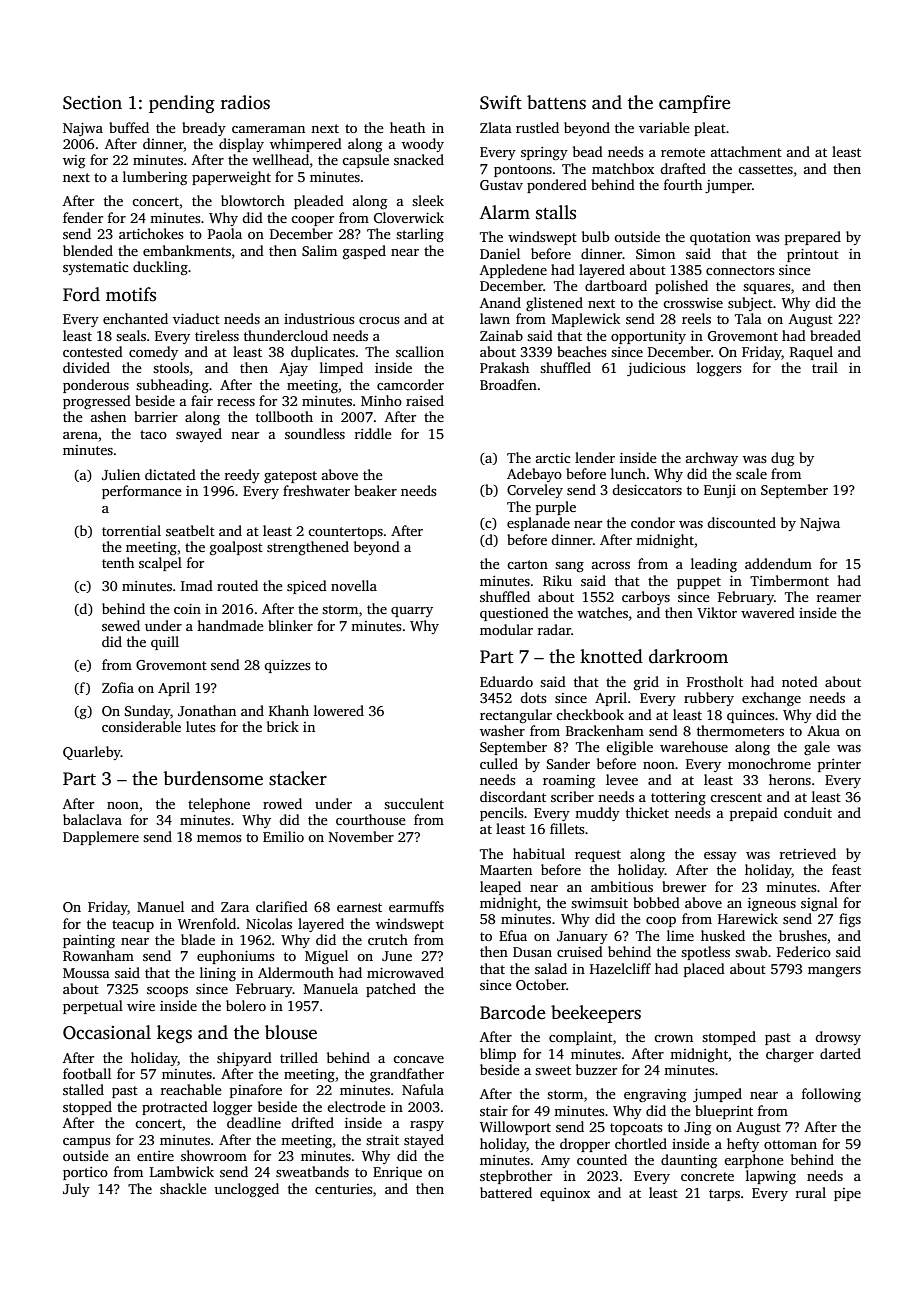 This screenshot has width=924, height=1308. I want to click on carton, so click(527, 564).
